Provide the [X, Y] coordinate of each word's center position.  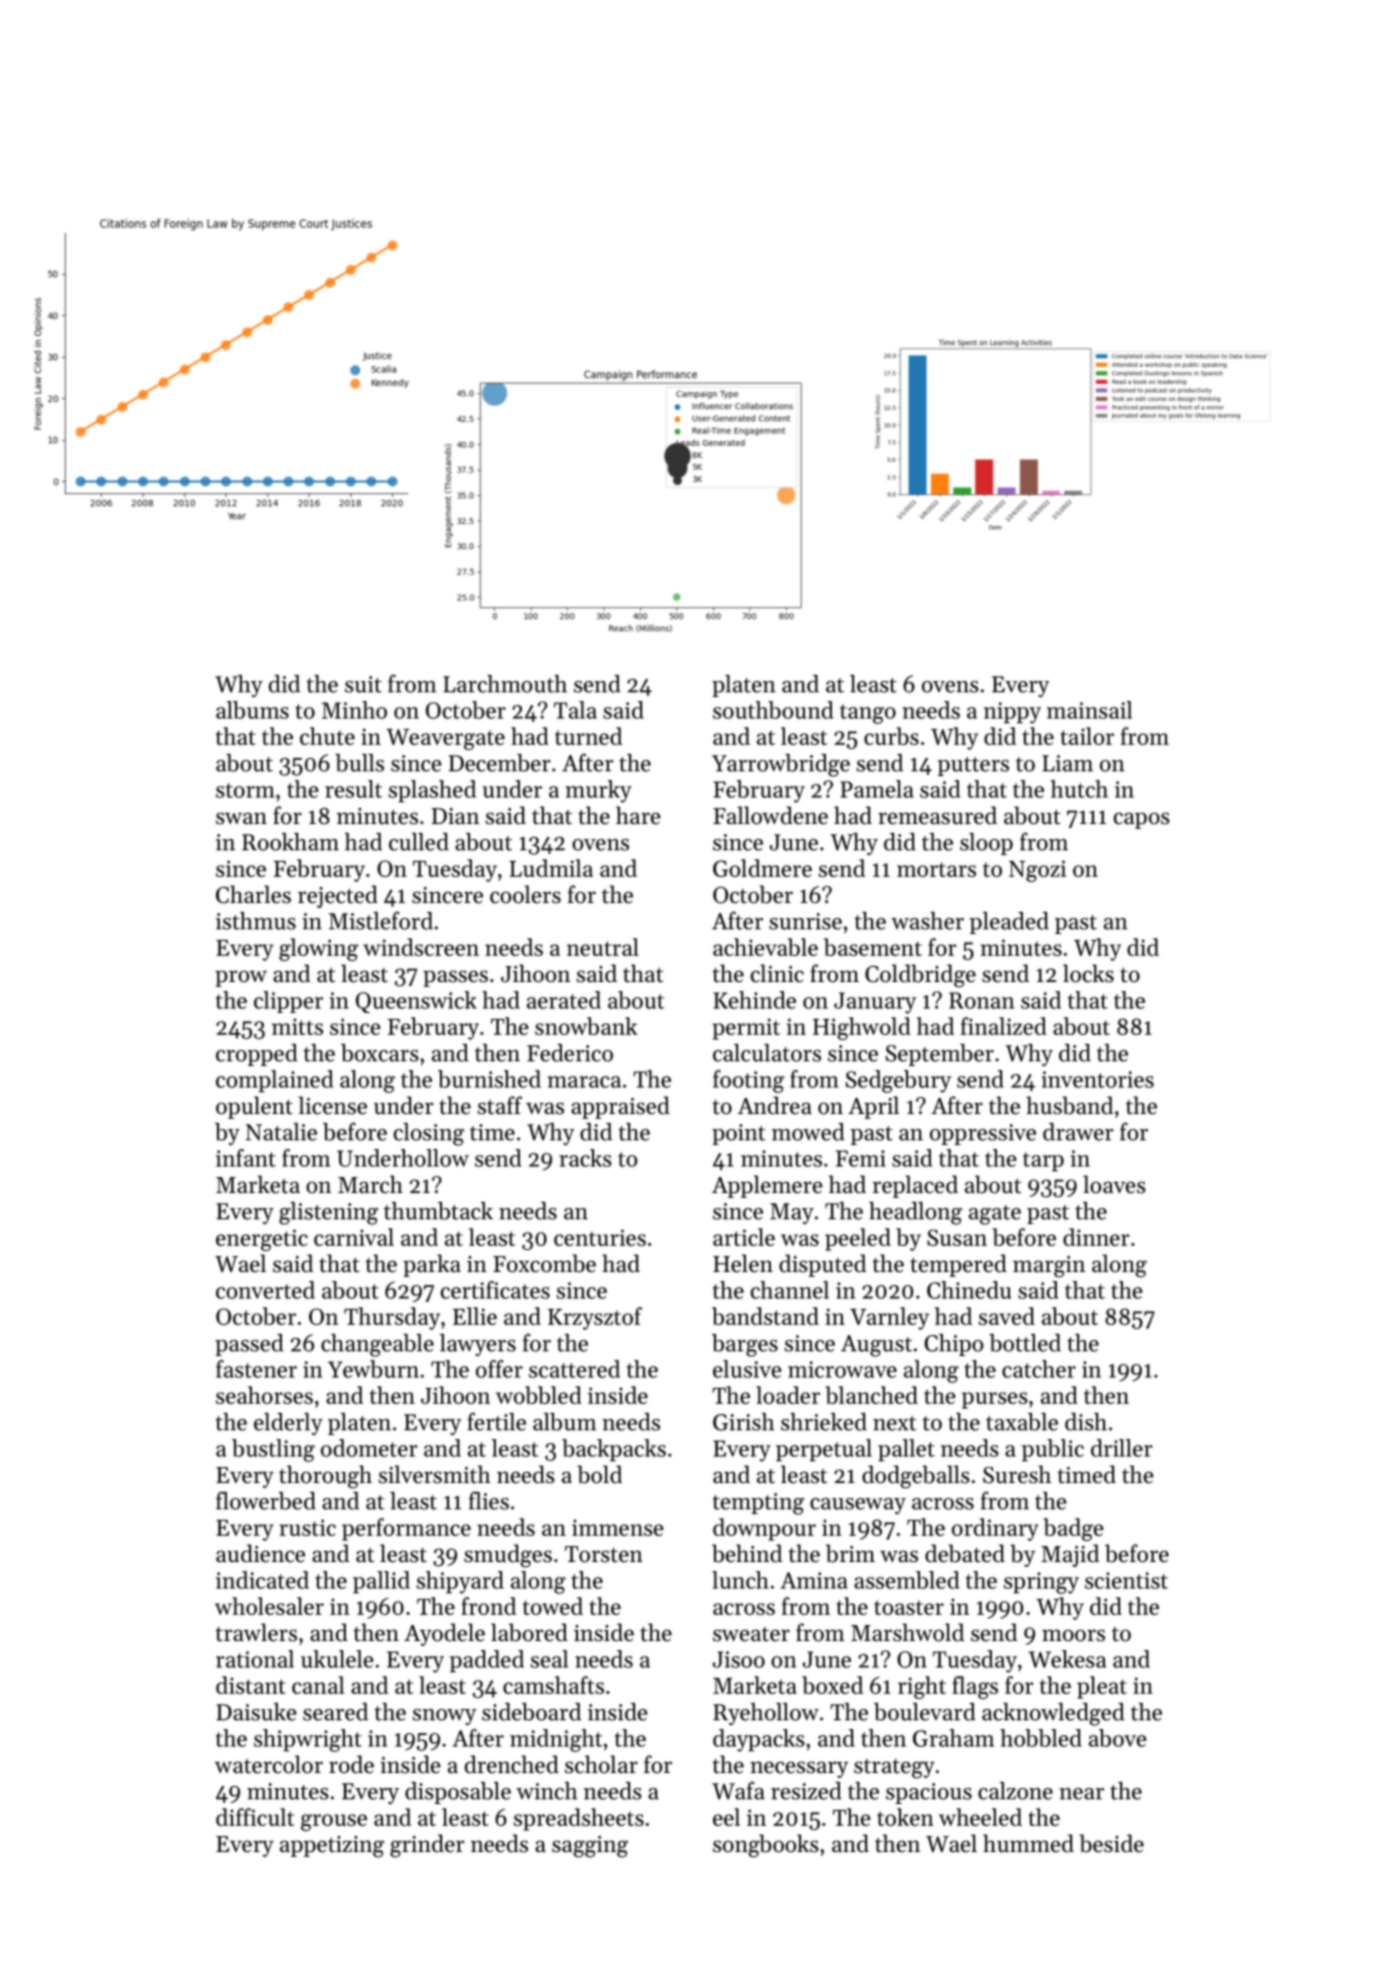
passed [249, 1345]
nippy [1012, 713]
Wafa [738, 1790]
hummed [1028, 1843]
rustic [307, 1527]
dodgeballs [916, 1477]
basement [873, 947]
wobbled [539, 1395]
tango [868, 714]
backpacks [614, 1450]
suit [363, 684]
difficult [255, 1817]
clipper [288, 1002]
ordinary [995, 1529]
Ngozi [1037, 871]
